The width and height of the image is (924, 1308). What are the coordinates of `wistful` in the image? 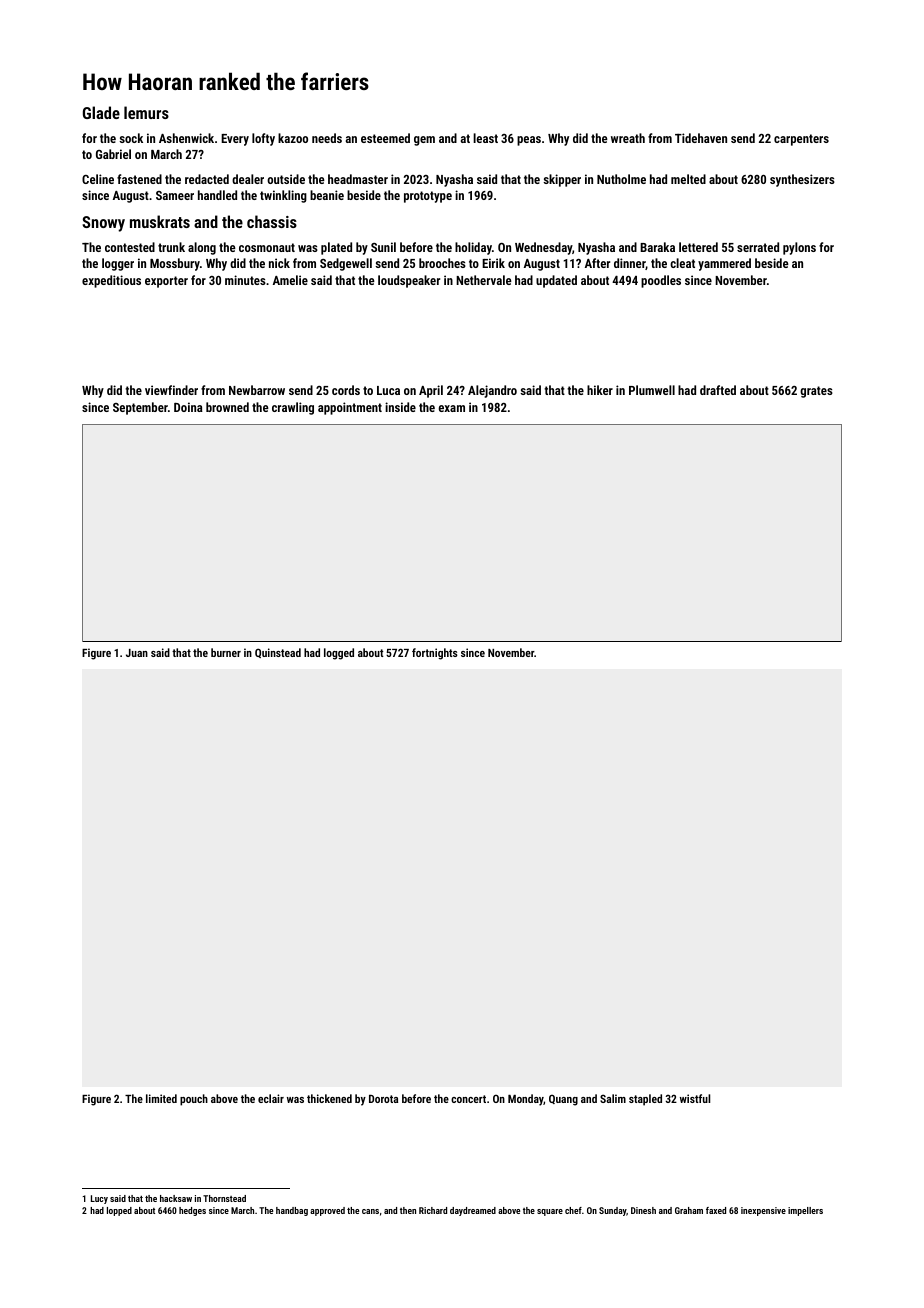 It's located at (695, 1098).
